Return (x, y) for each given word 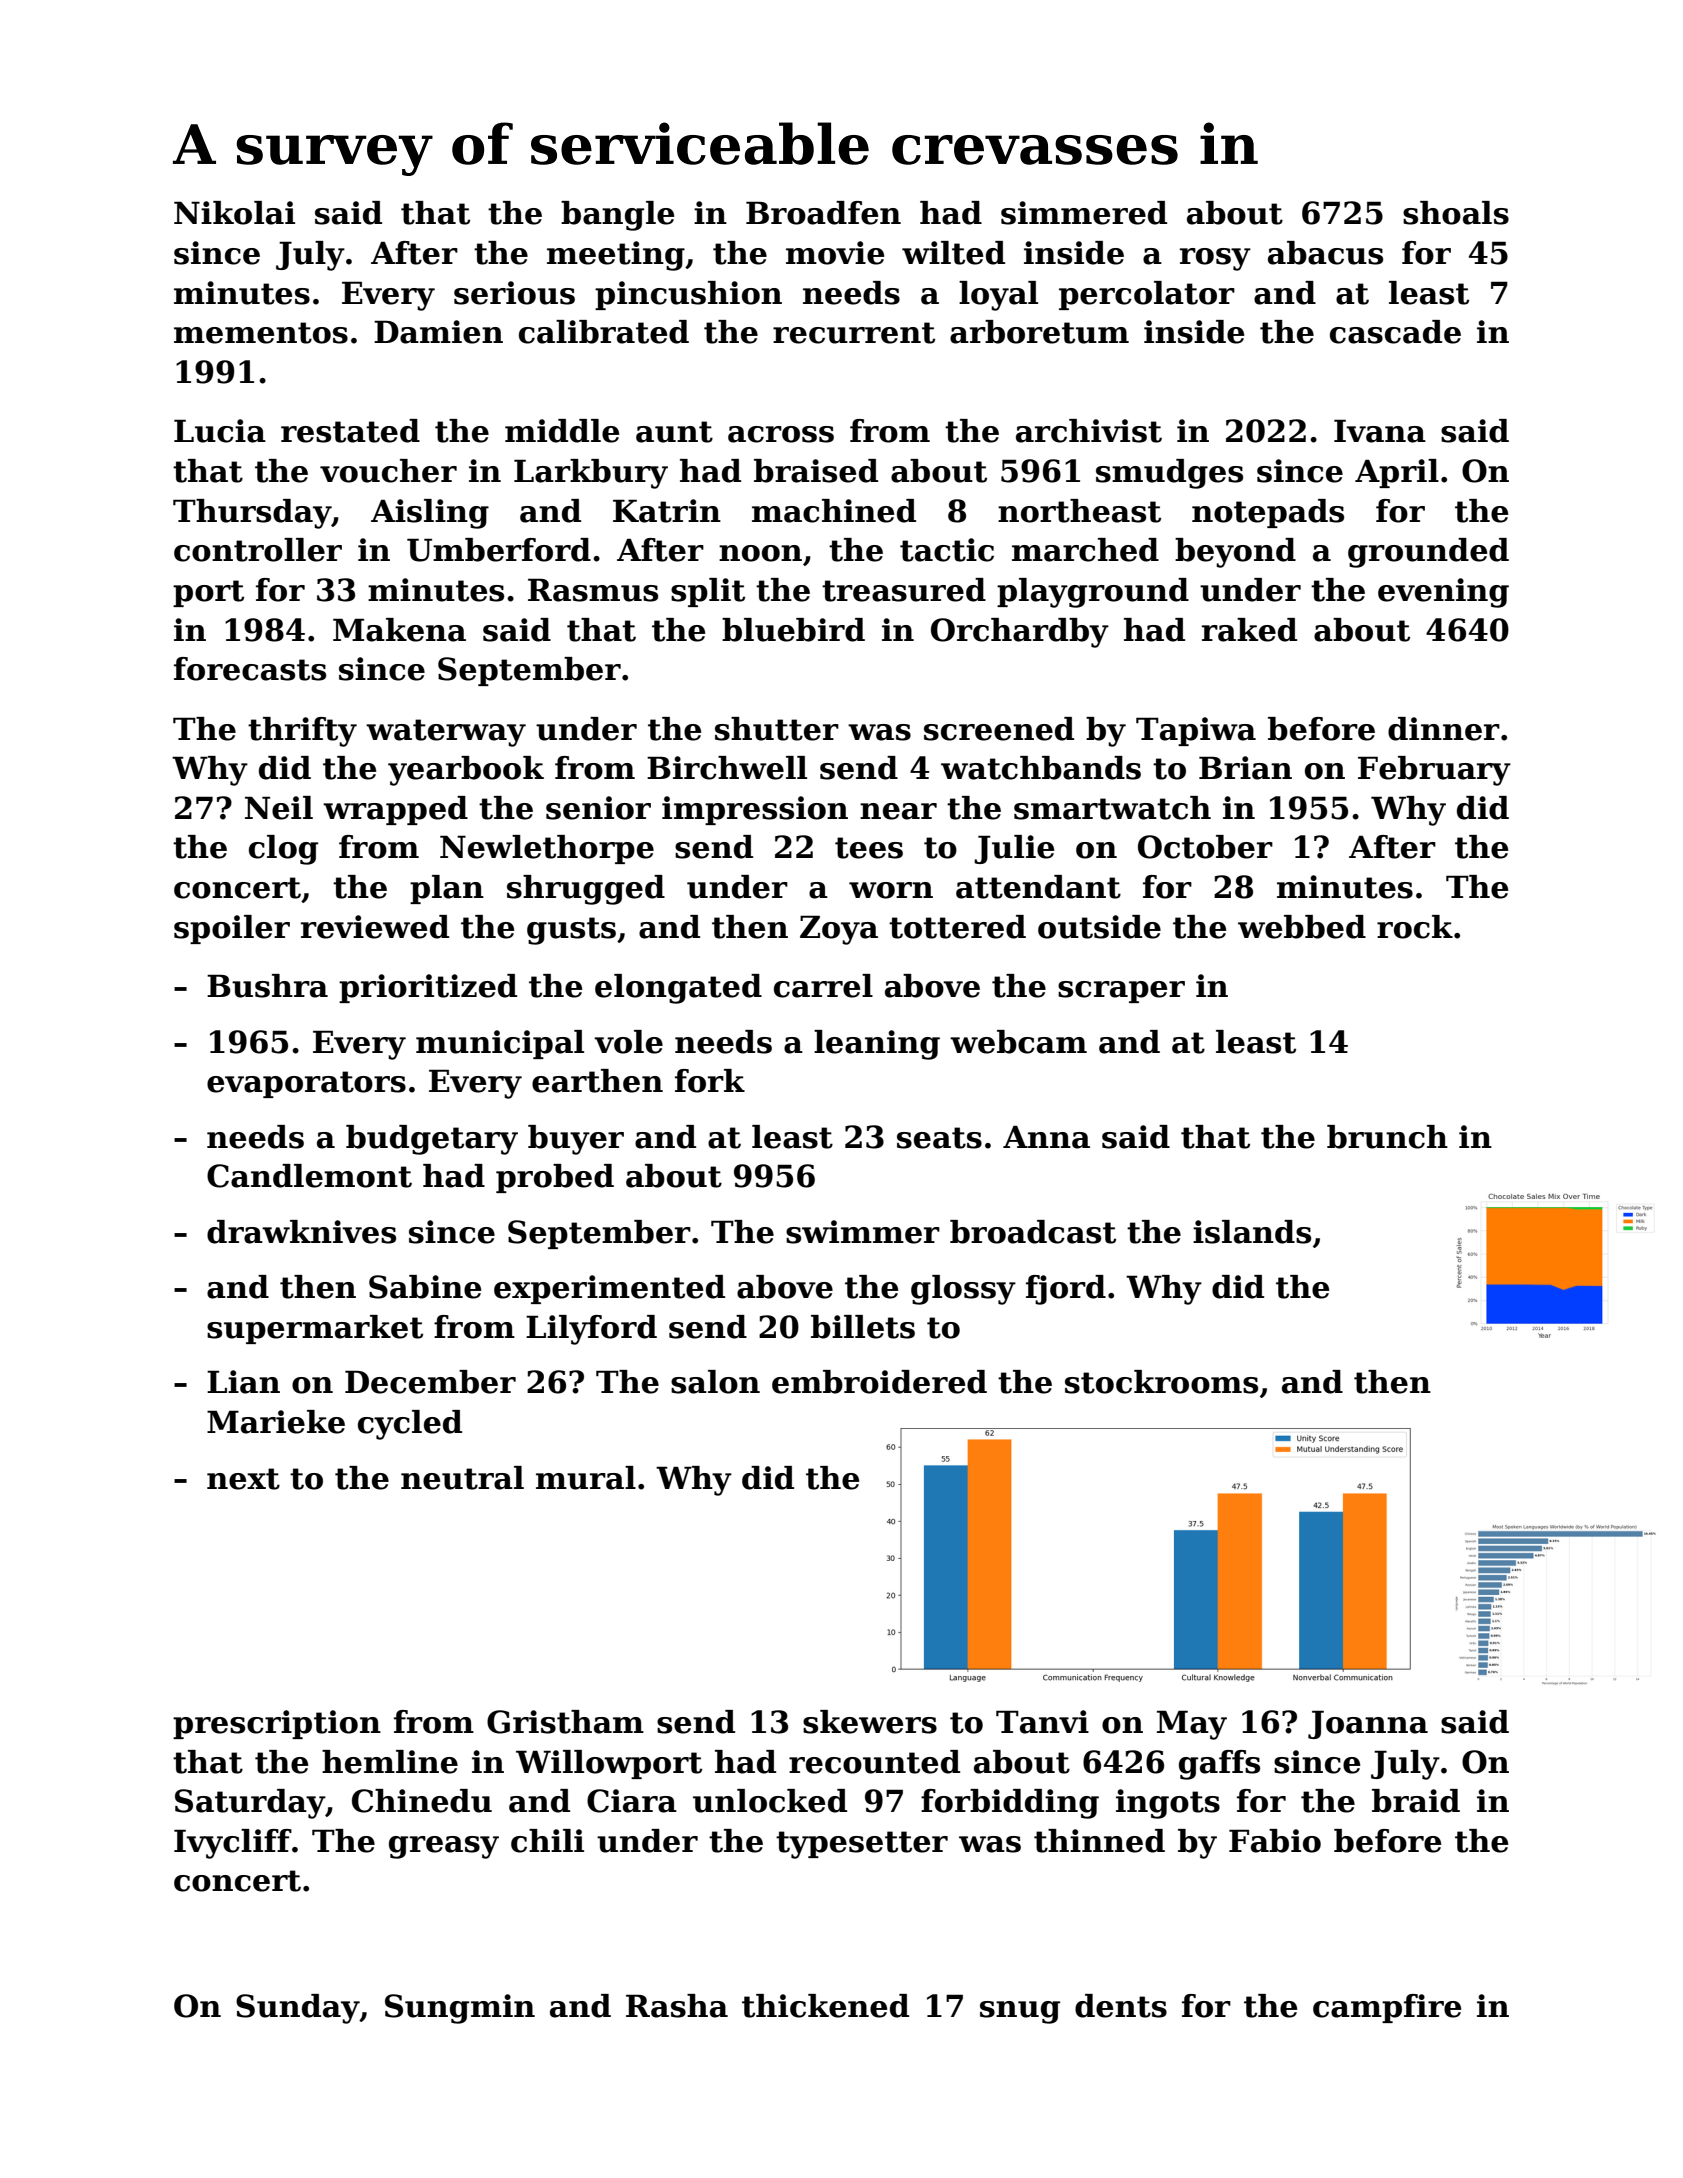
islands (1252, 1232)
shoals (1456, 213)
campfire (1387, 2008)
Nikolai (234, 213)
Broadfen (823, 213)
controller (258, 550)
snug (1020, 2012)
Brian (1245, 768)
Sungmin (460, 2009)
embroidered (879, 1382)
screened (999, 729)
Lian (243, 1382)
